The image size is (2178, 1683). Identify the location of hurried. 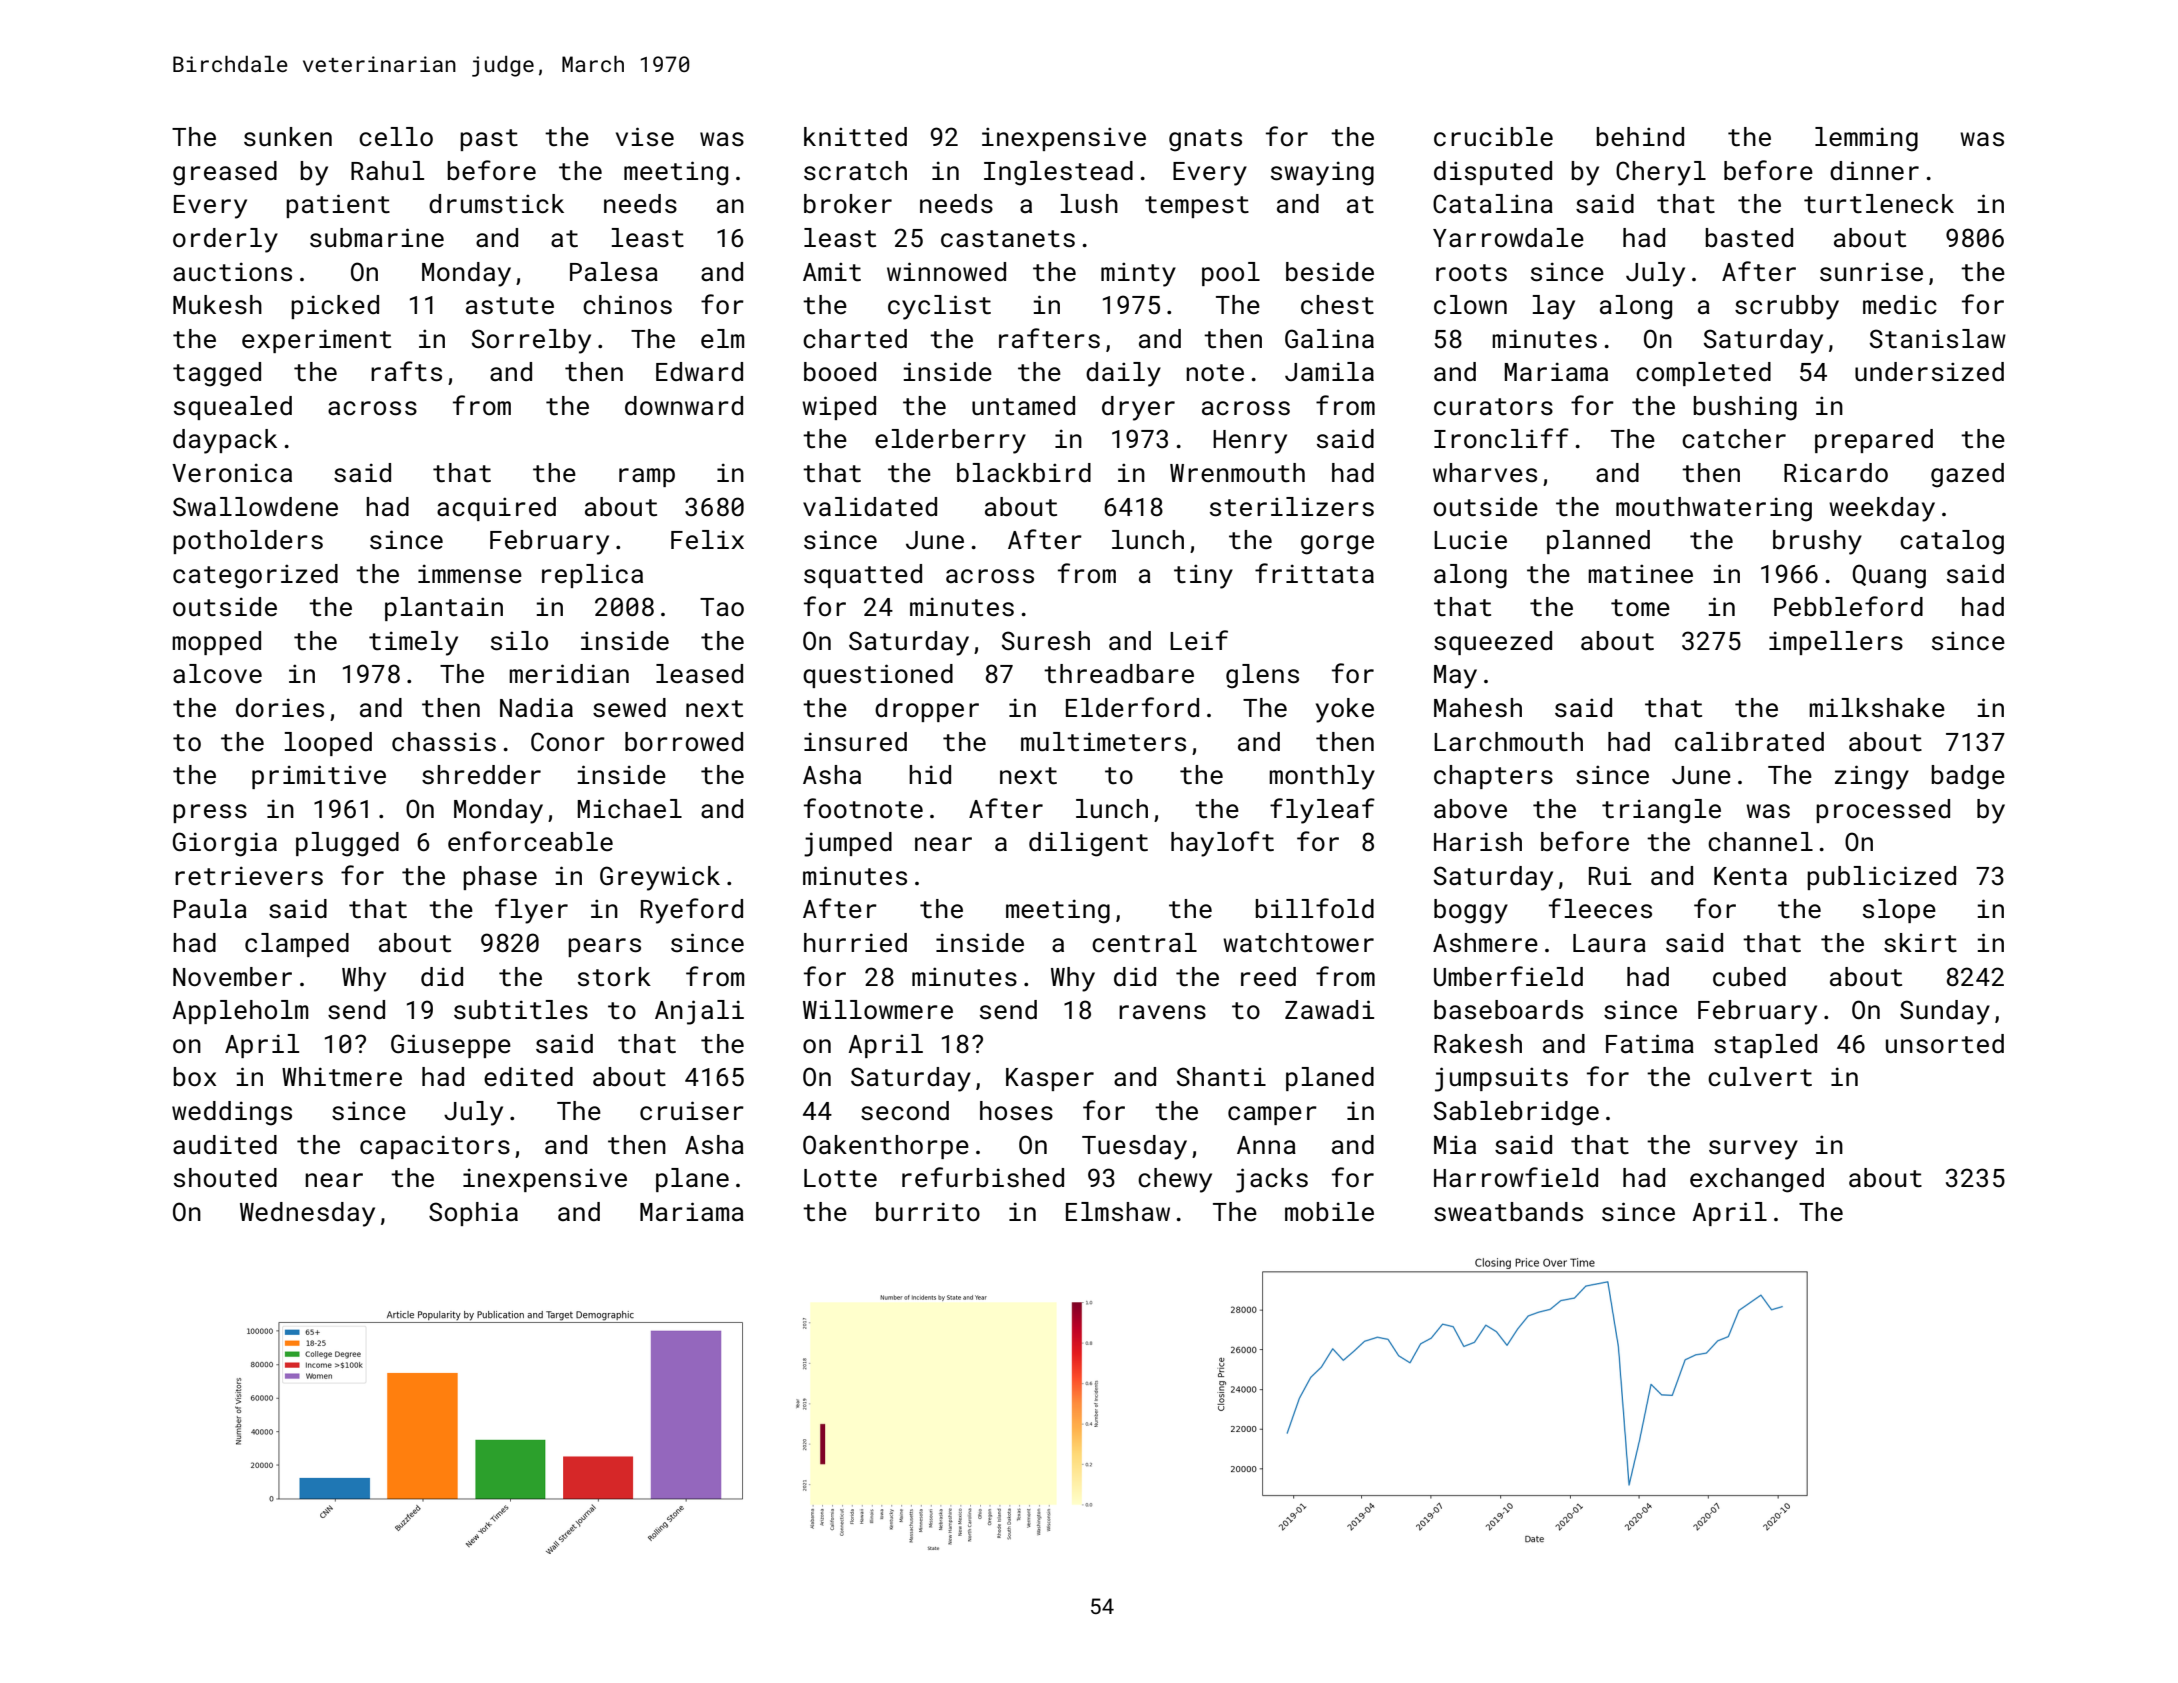
(855, 943).
